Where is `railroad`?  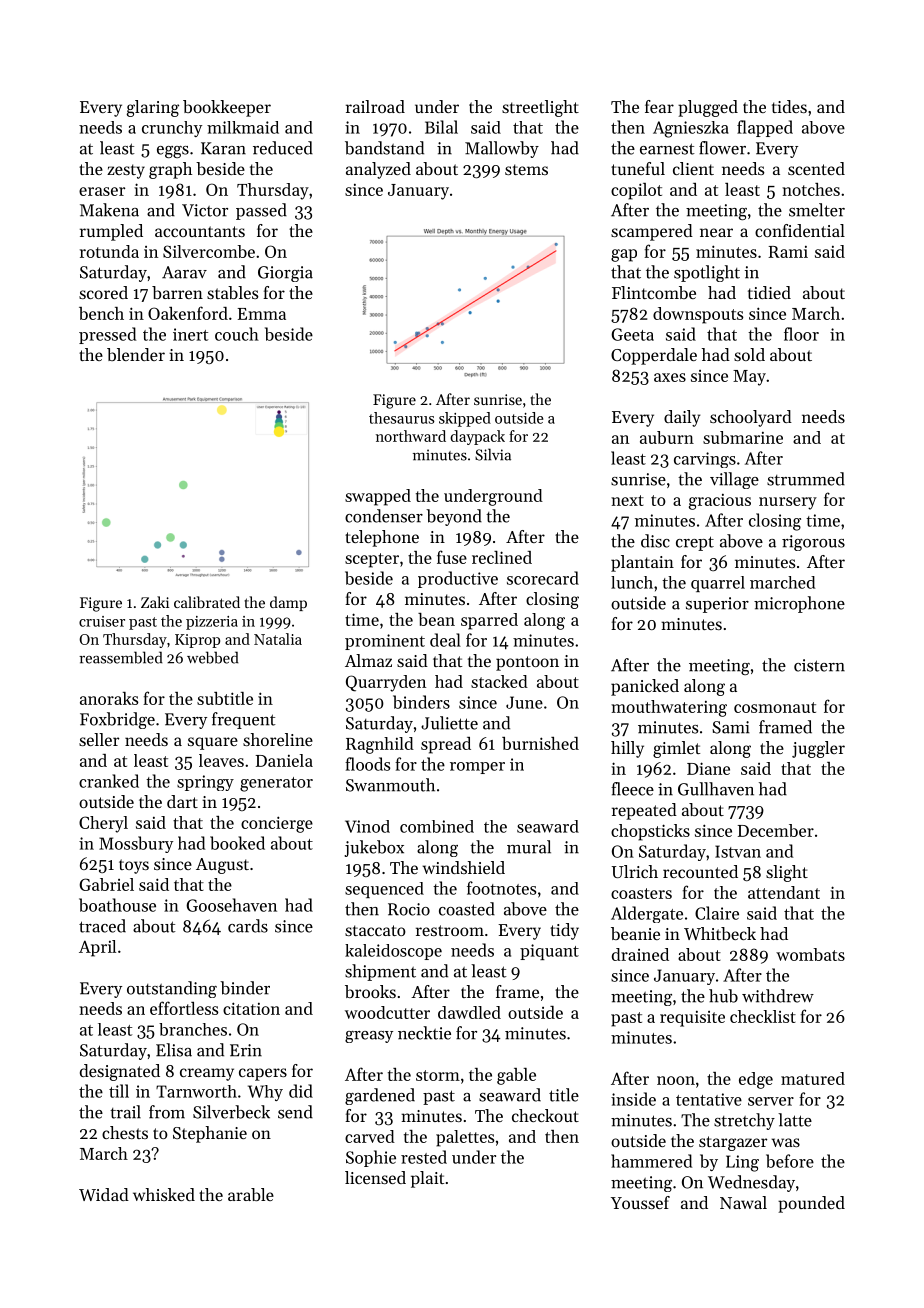
railroad is located at coordinates (375, 106).
